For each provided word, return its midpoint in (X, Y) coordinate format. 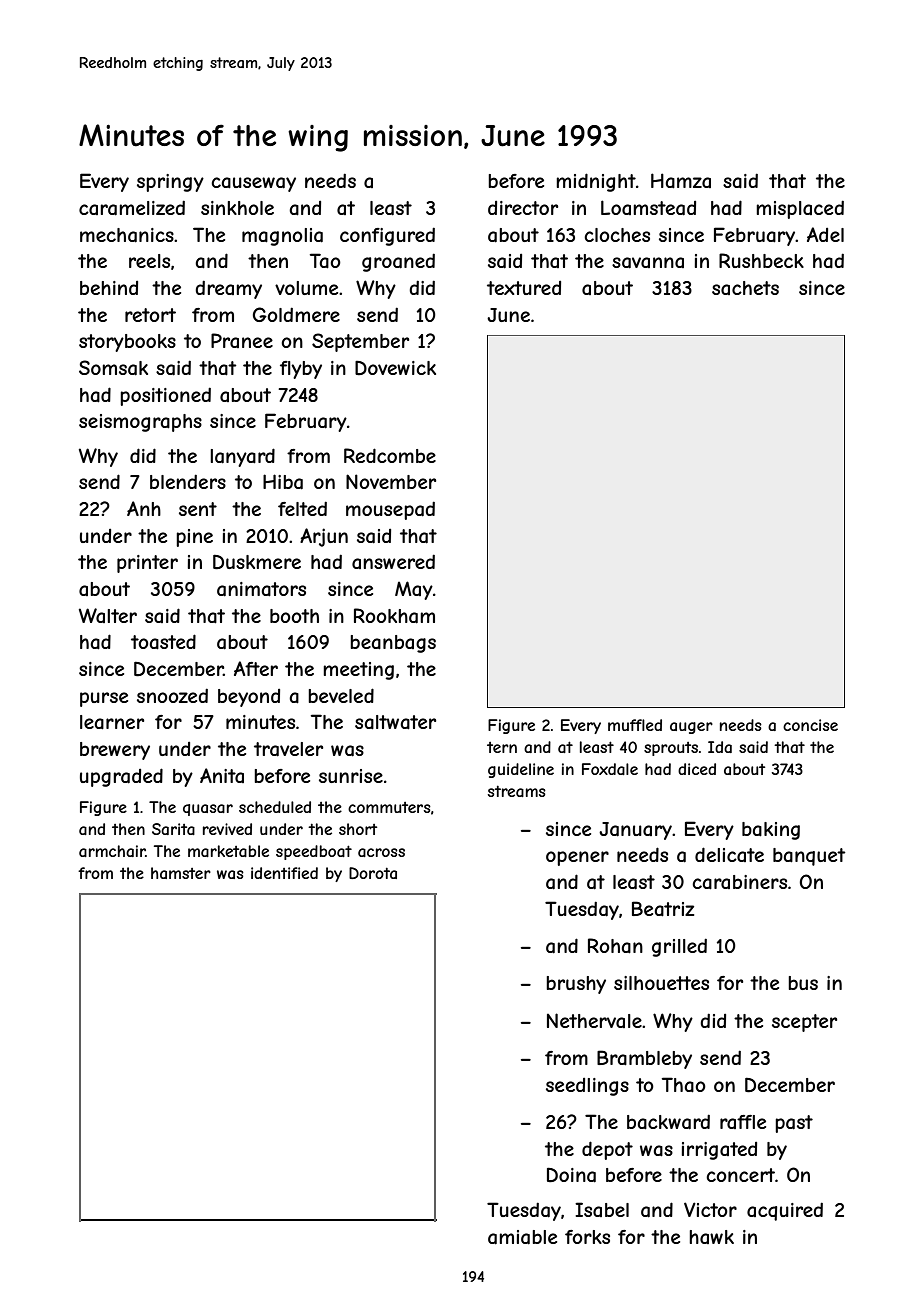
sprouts (671, 749)
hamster (181, 873)
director (523, 208)
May (414, 590)
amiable (522, 1237)
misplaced (800, 209)
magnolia (282, 237)
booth (294, 616)
